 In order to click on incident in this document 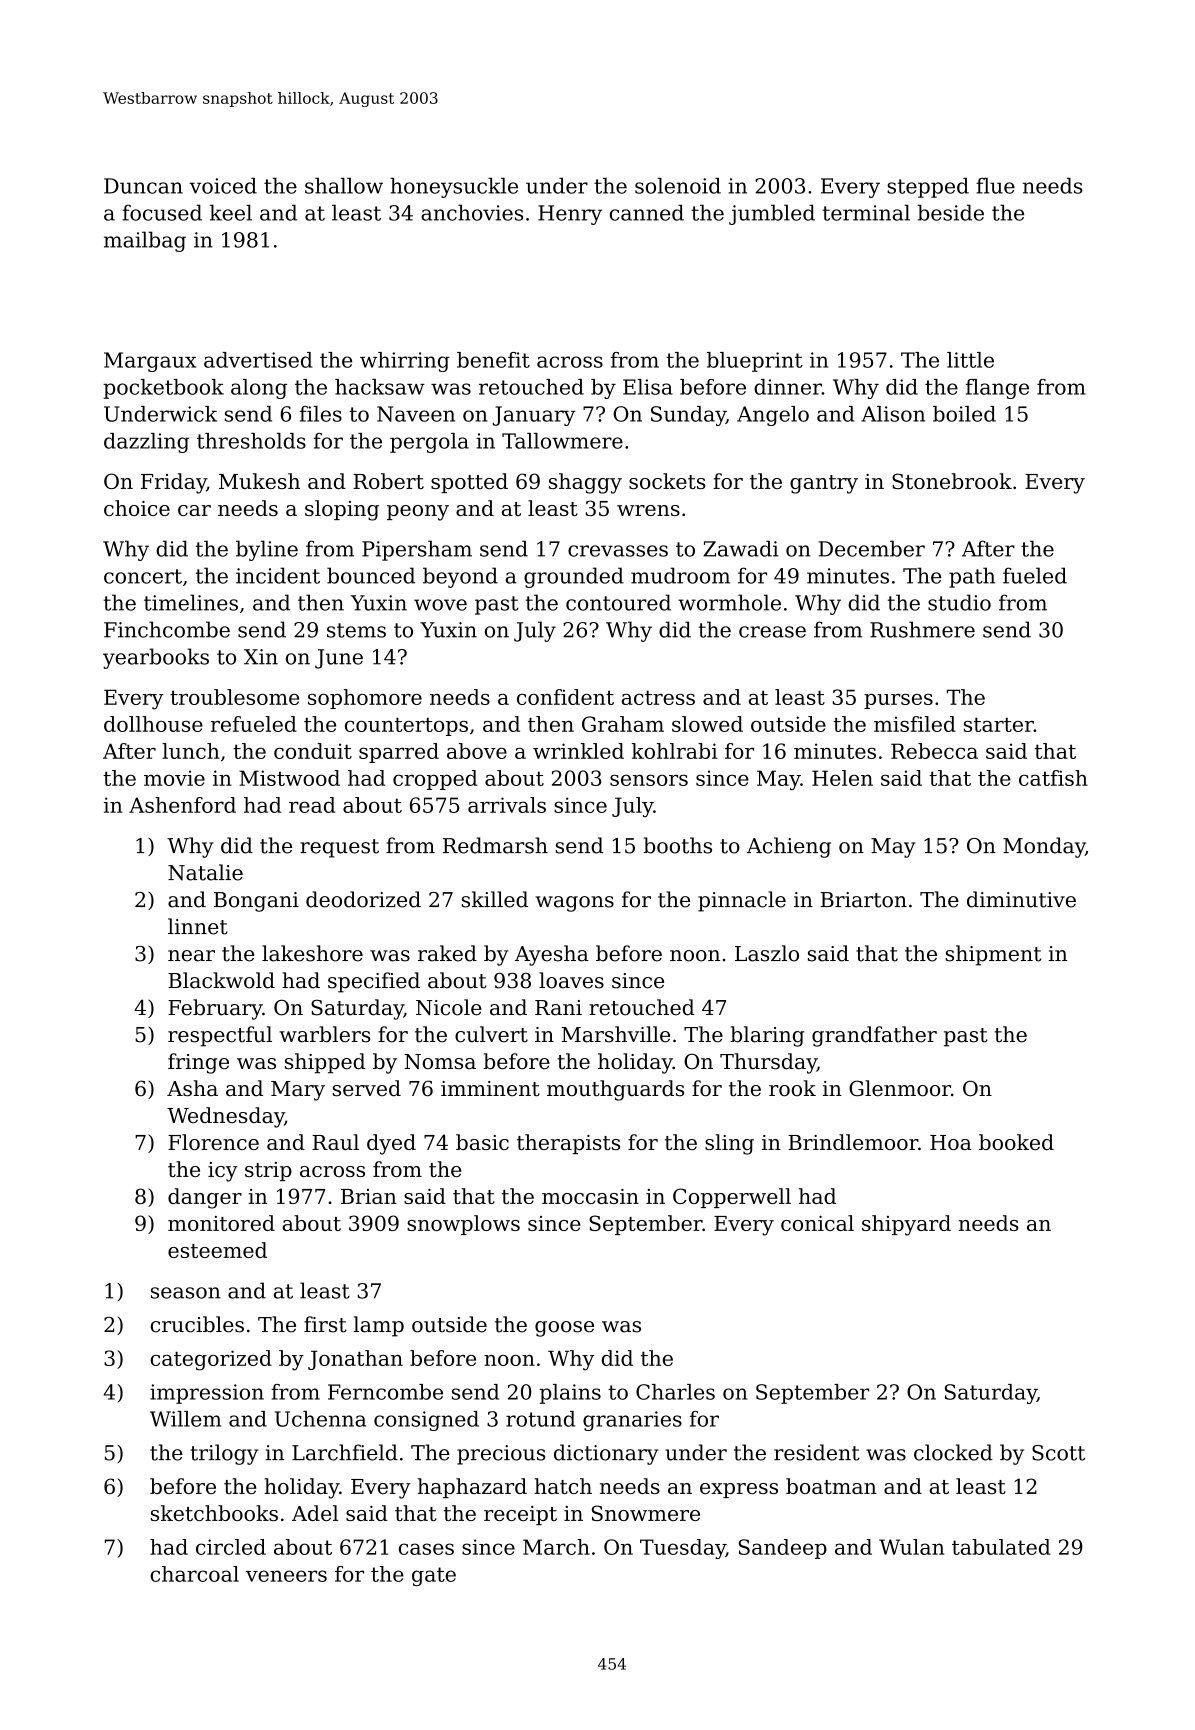, I will do `click(278, 575)`.
